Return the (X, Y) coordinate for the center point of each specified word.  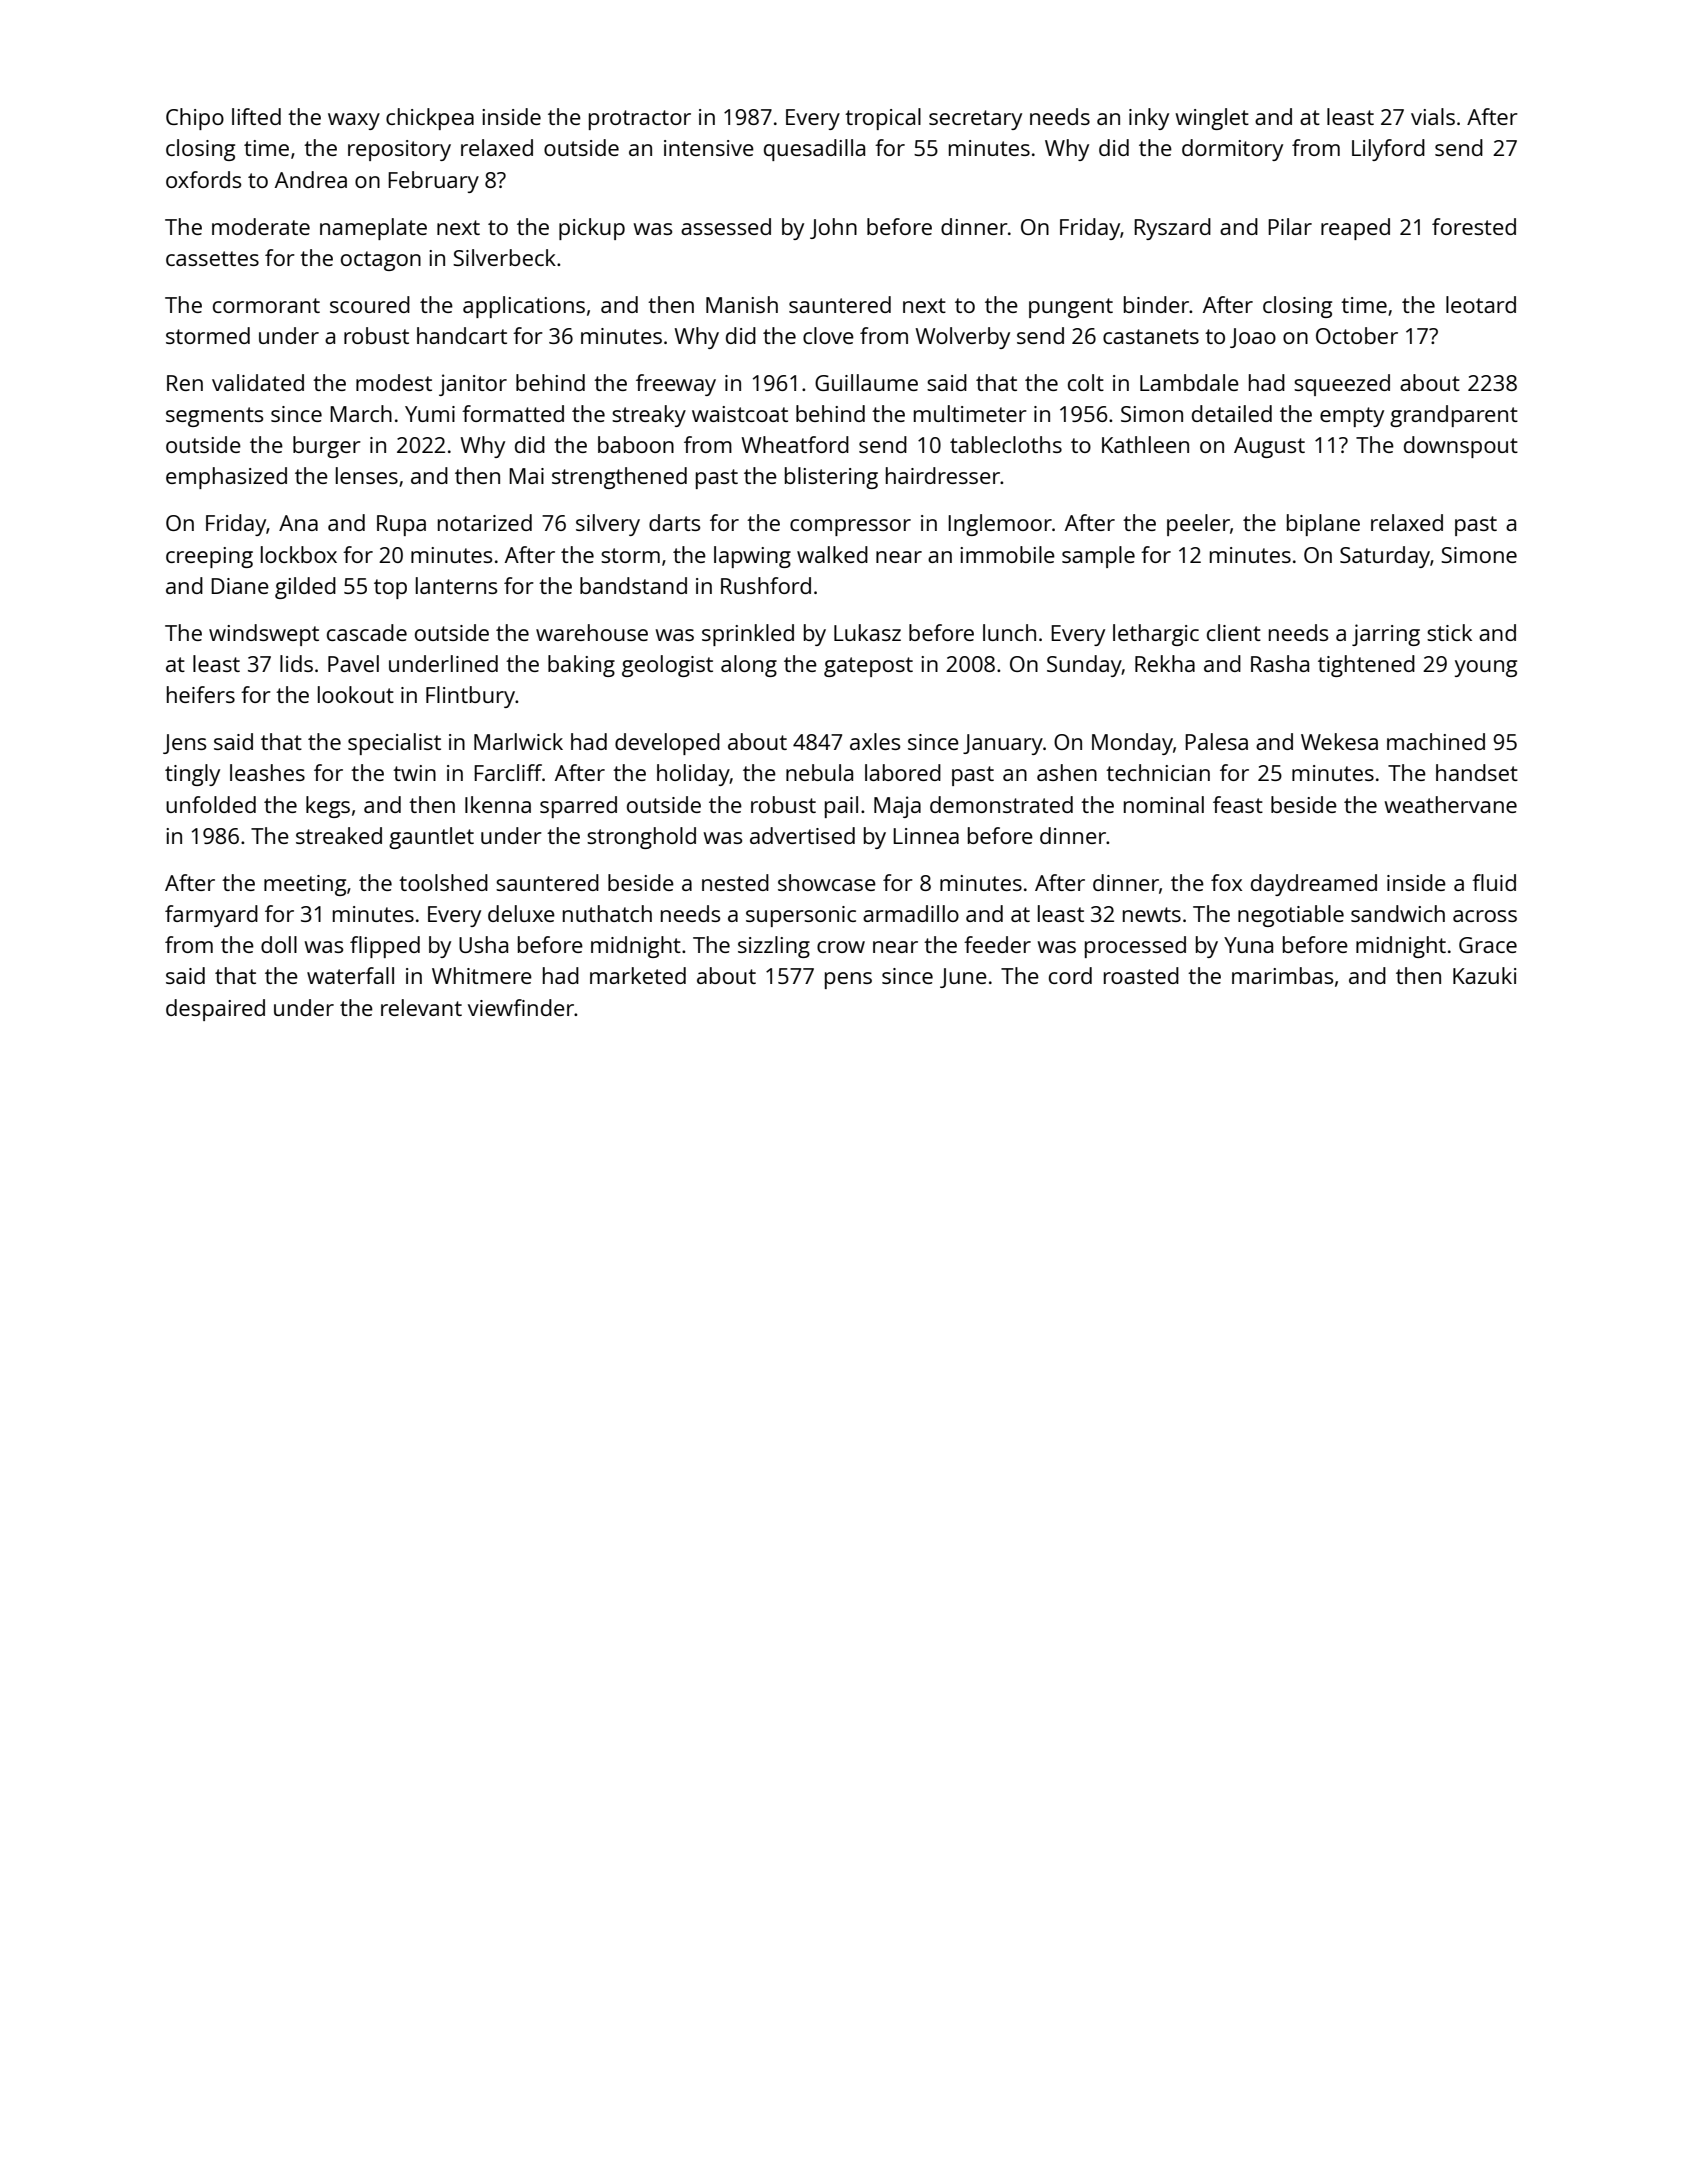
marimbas (1282, 975)
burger (327, 447)
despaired (215, 1010)
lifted (256, 116)
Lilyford (1388, 150)
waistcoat (740, 414)
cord (1070, 975)
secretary (975, 120)
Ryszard (1172, 229)
